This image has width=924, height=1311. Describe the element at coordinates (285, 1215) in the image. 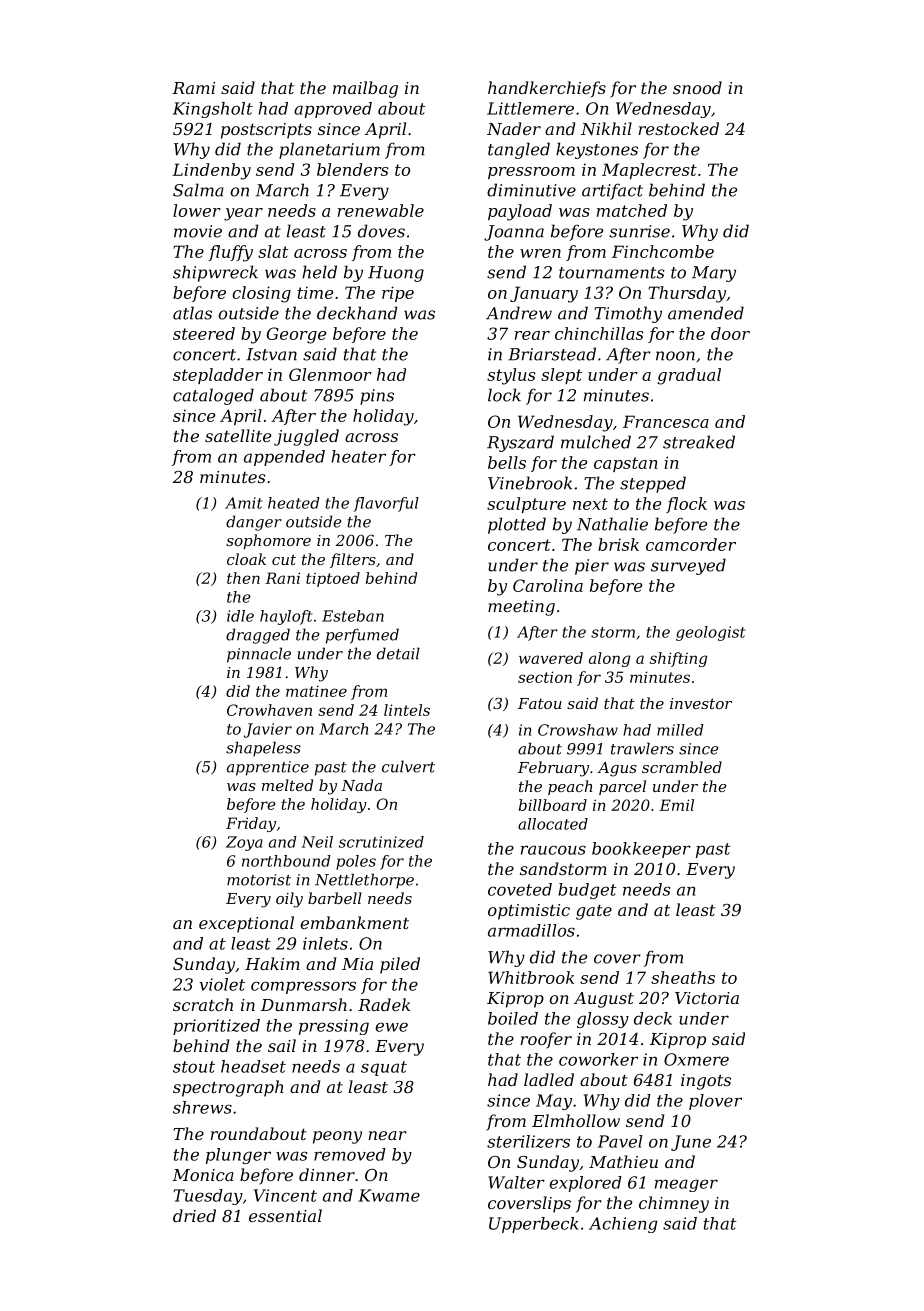

I see `essential` at that location.
